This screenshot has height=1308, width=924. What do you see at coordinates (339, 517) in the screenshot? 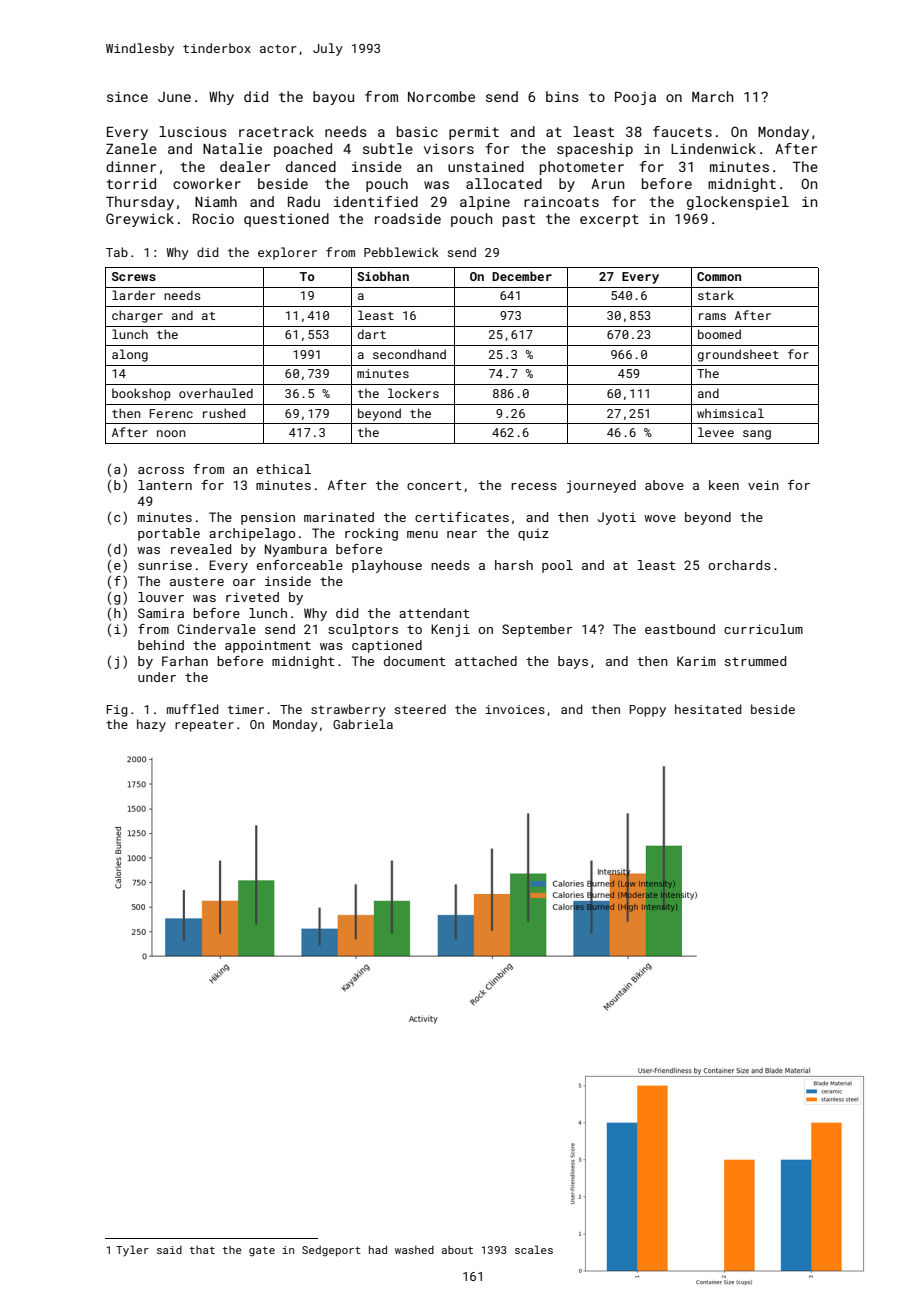
I see `marinated` at bounding box center [339, 517].
